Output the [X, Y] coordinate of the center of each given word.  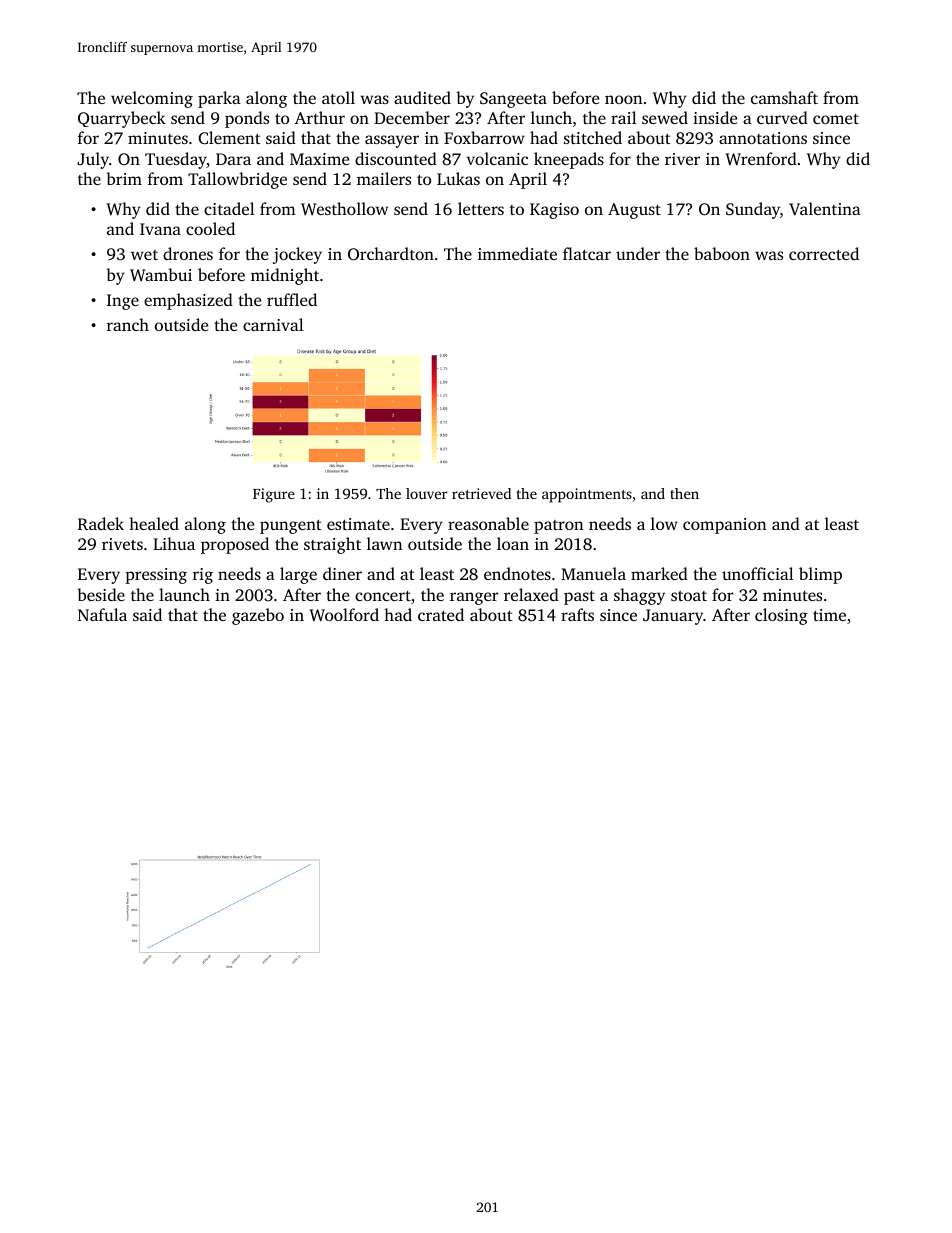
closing [781, 616]
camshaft [784, 97]
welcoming [152, 99]
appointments [587, 495]
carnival [273, 324]
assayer [392, 141]
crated [441, 614]
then [684, 493]
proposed [235, 545]
